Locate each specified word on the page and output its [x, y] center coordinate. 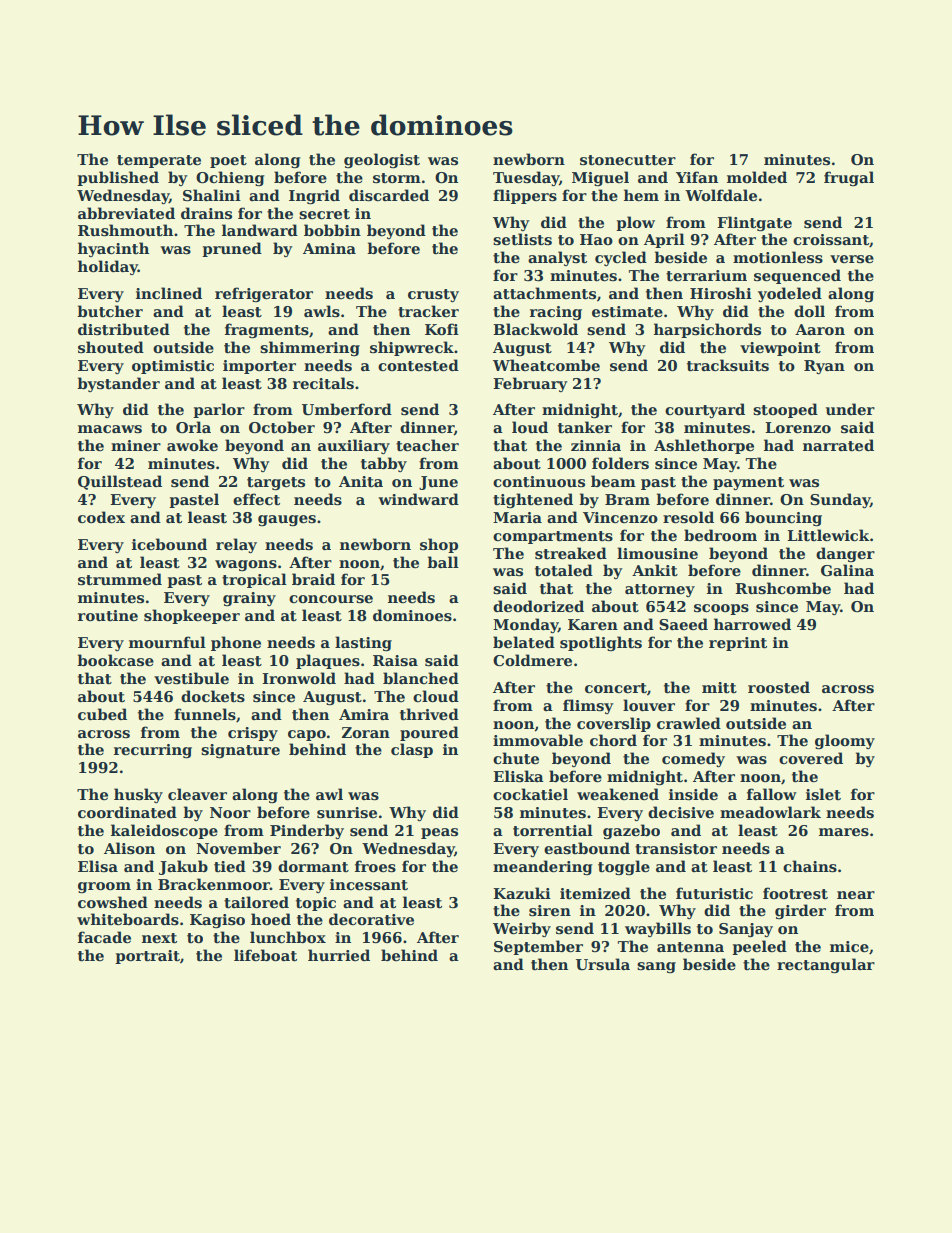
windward [418, 499]
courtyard [705, 410]
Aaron [820, 329]
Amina [329, 248]
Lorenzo [798, 427]
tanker [585, 427]
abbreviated [126, 213]
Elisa [98, 866]
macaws [110, 429]
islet [823, 794]
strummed [120, 579]
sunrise [347, 812]
